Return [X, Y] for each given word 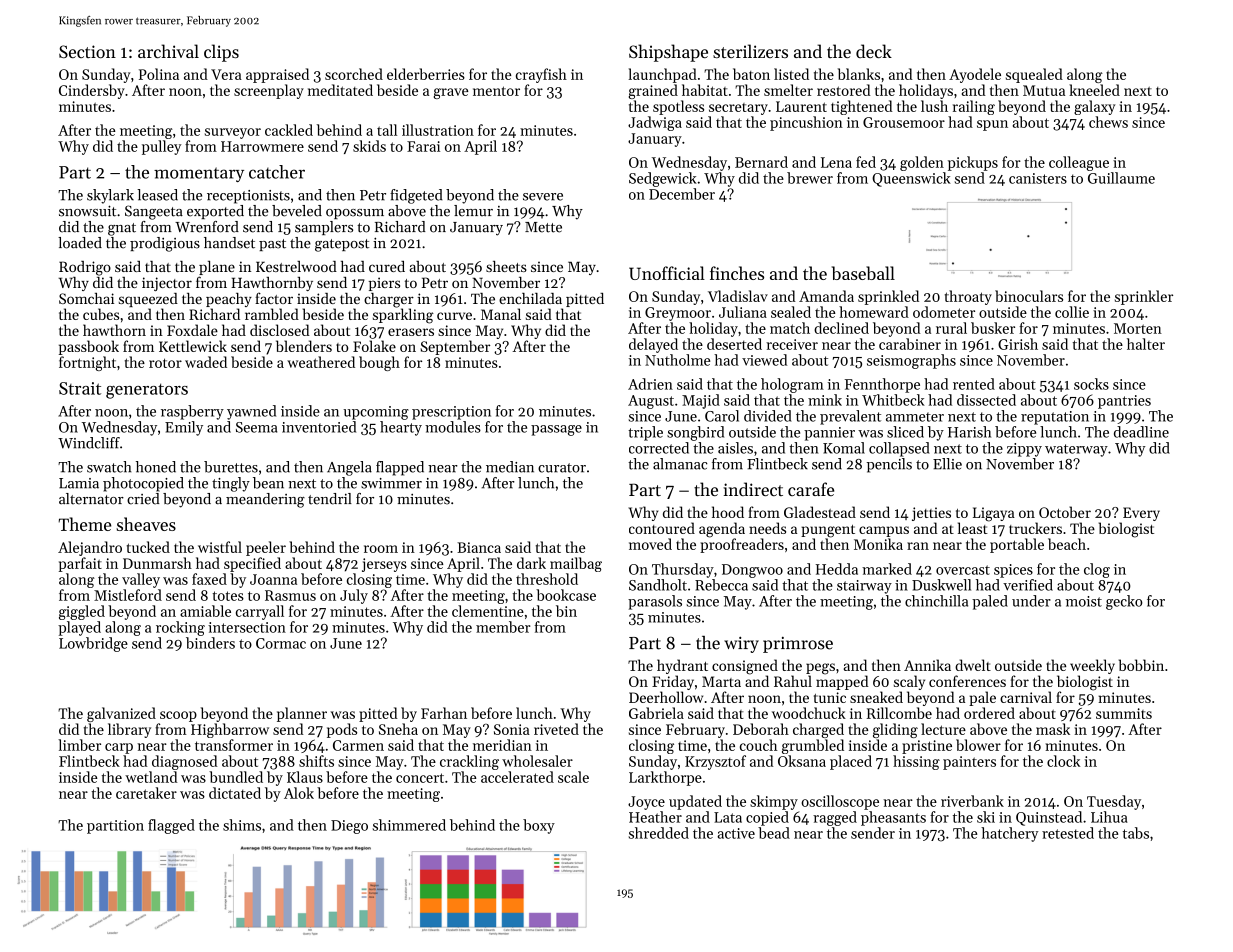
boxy [539, 826]
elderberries [426, 74]
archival [168, 51]
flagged [171, 826]
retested [1068, 833]
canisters [1038, 178]
